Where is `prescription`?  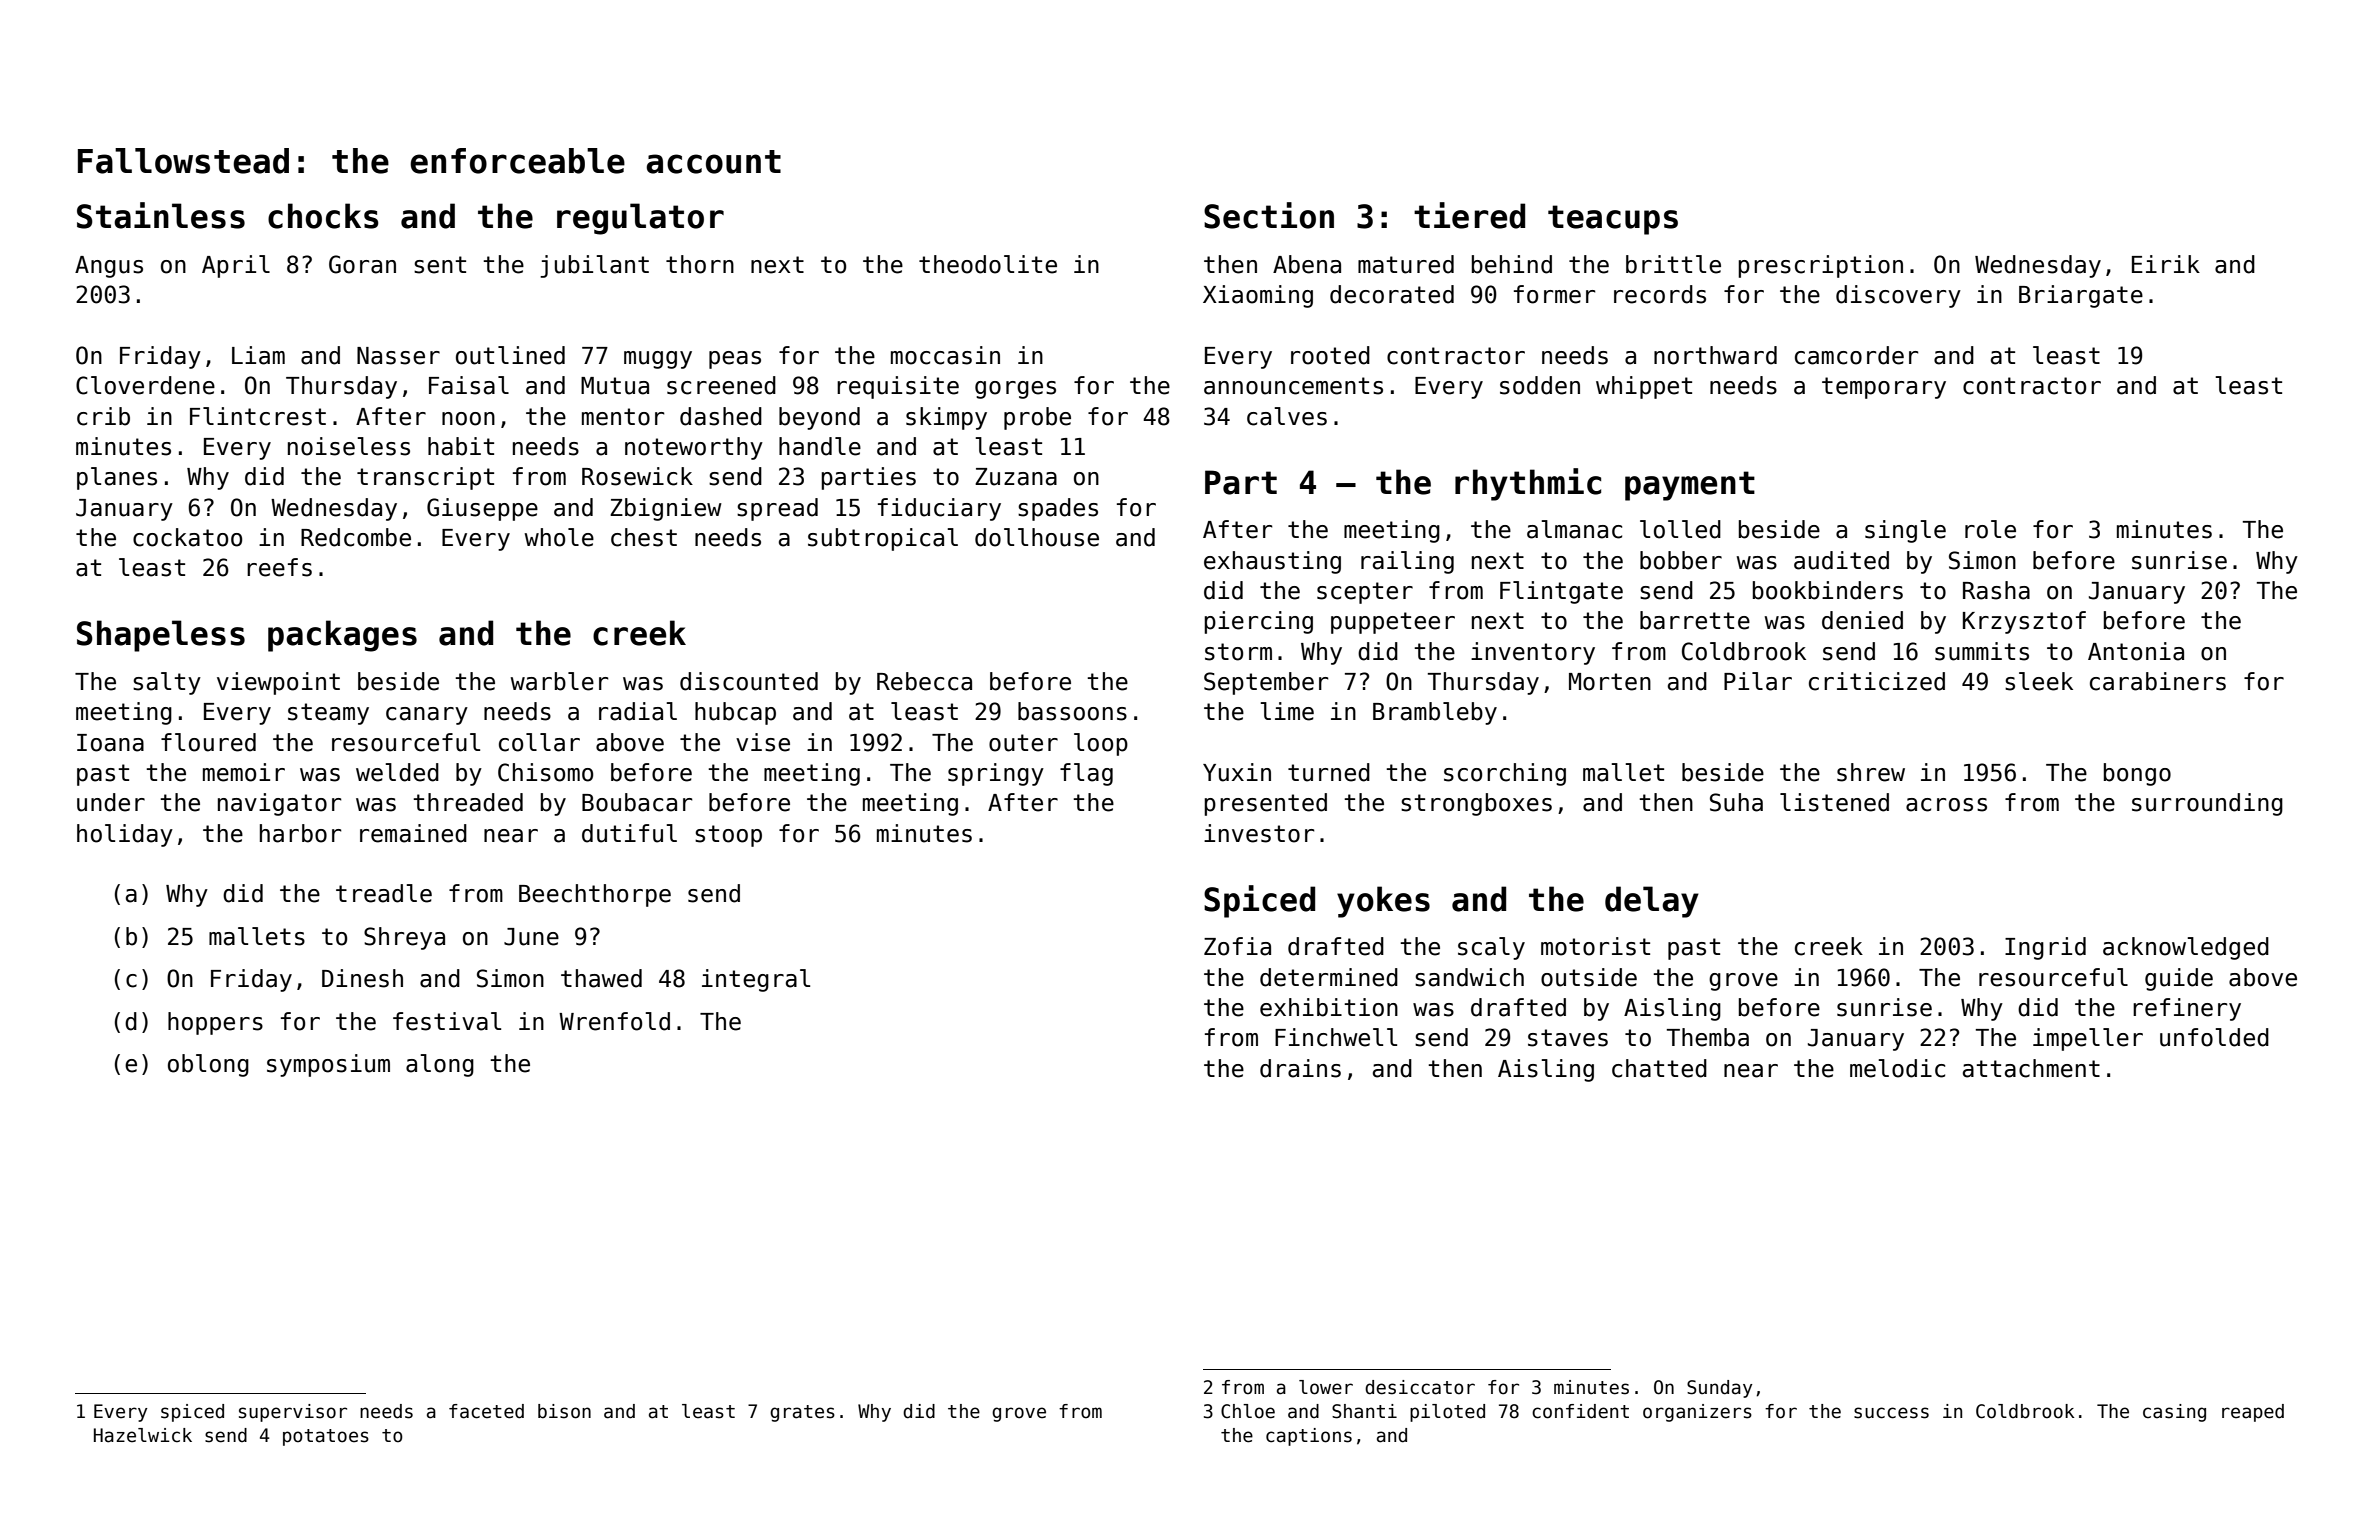
prescription is located at coordinates (1820, 266).
